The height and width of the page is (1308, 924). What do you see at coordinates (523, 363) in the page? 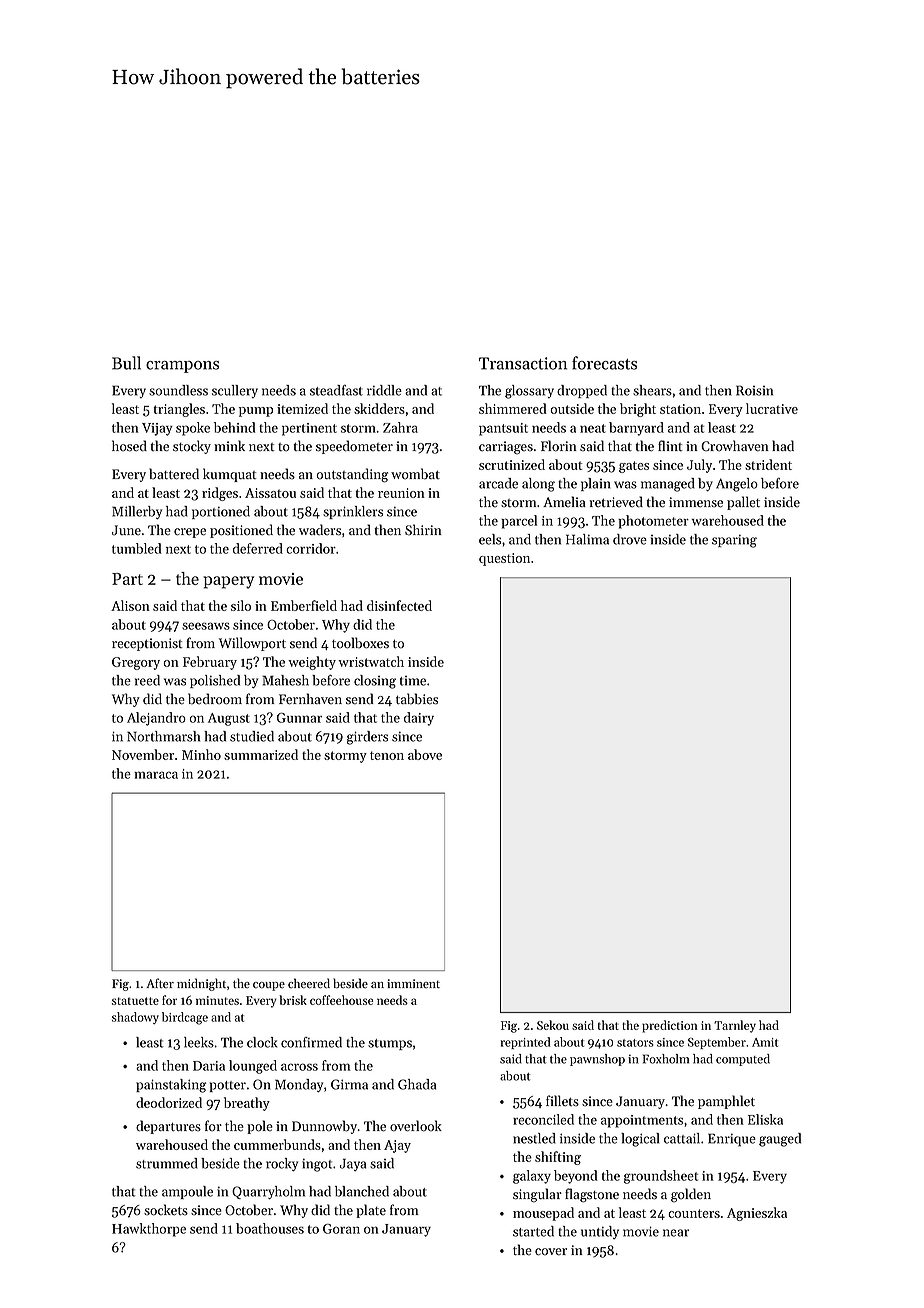
I see `Transaction` at bounding box center [523, 363].
